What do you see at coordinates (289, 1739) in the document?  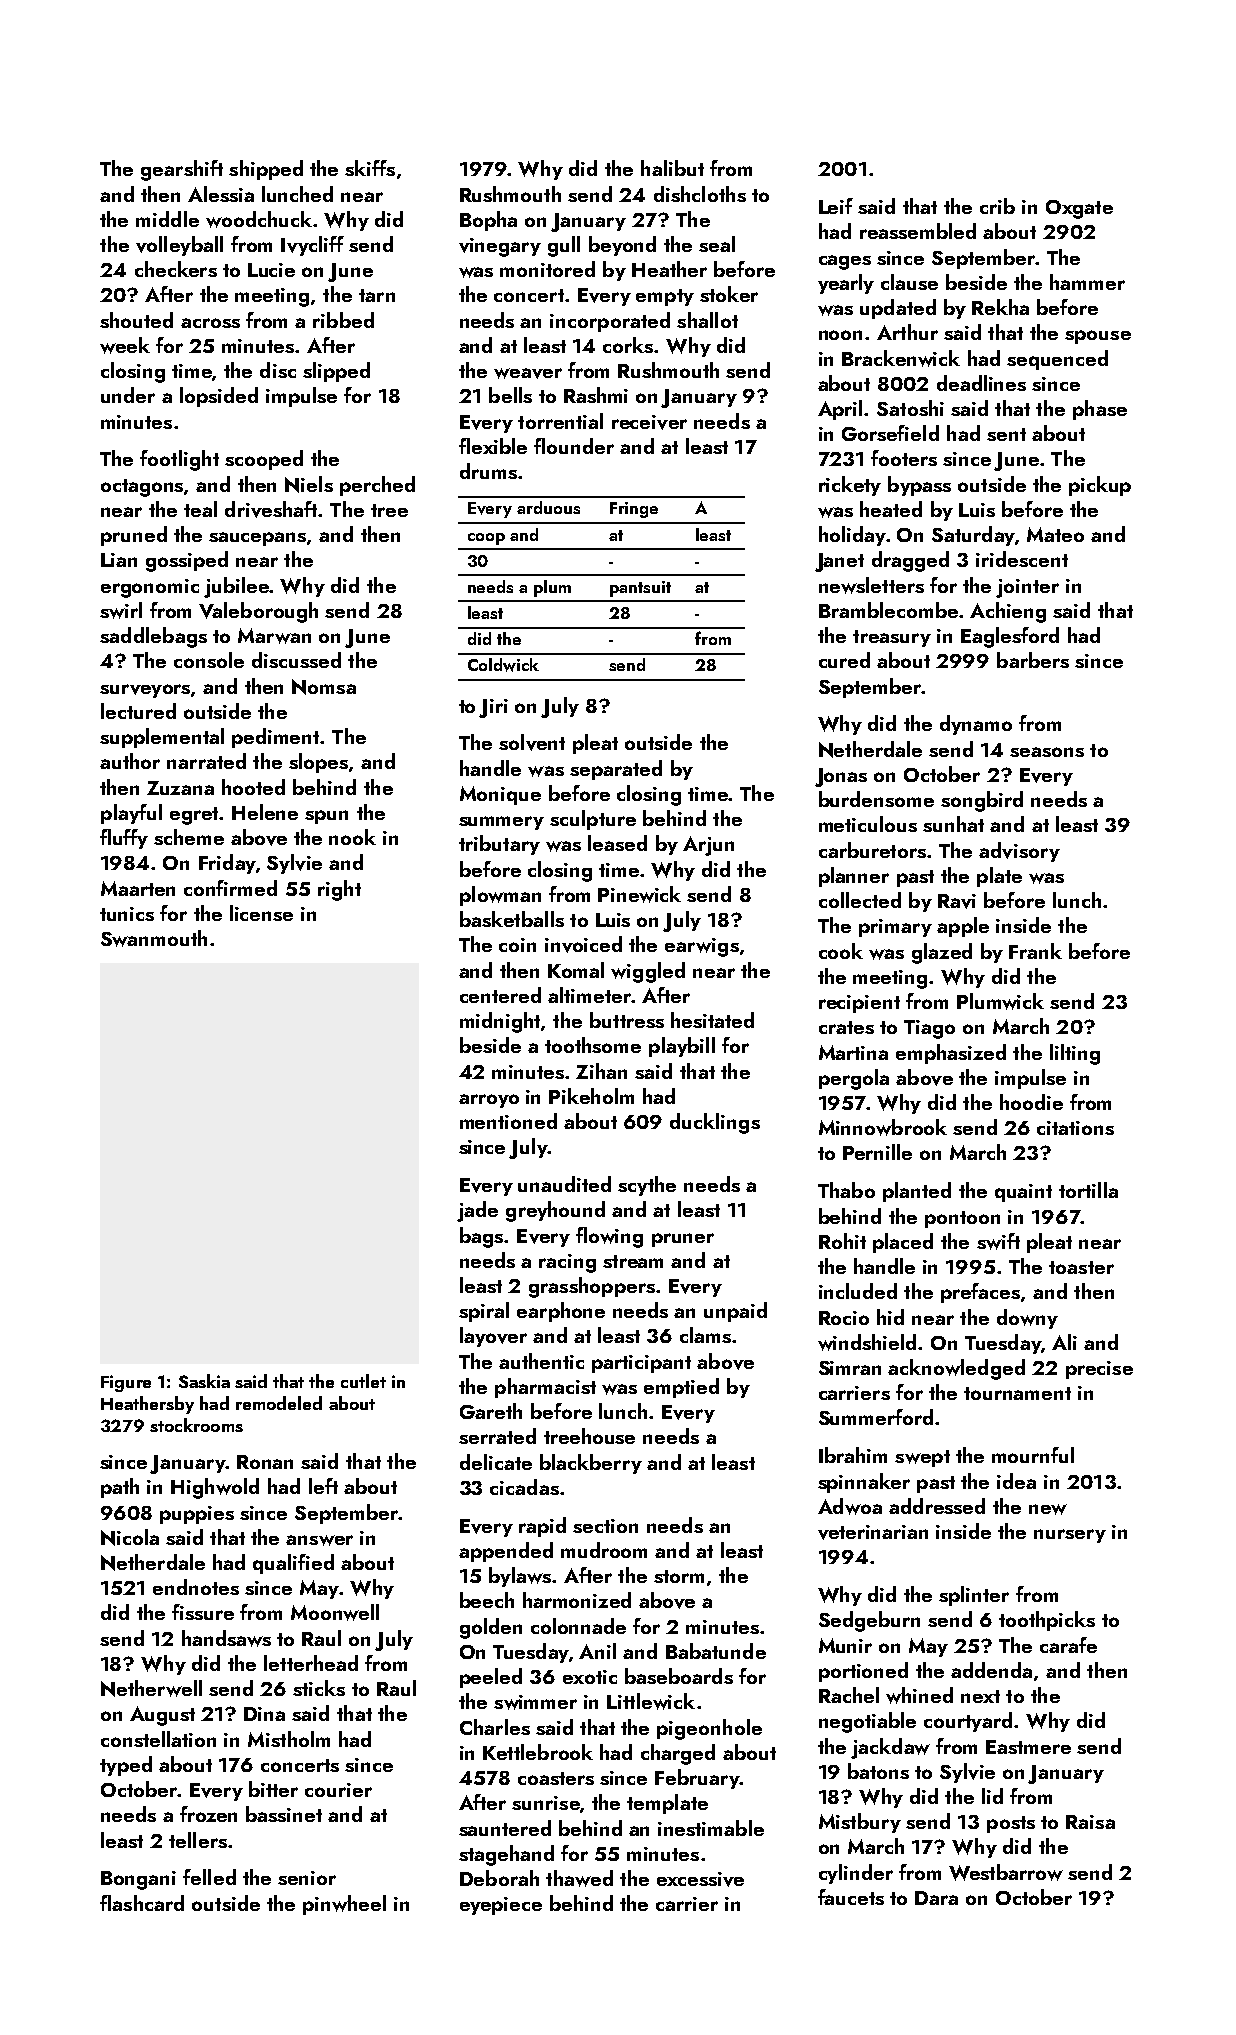 I see `Mistholm` at bounding box center [289, 1739].
